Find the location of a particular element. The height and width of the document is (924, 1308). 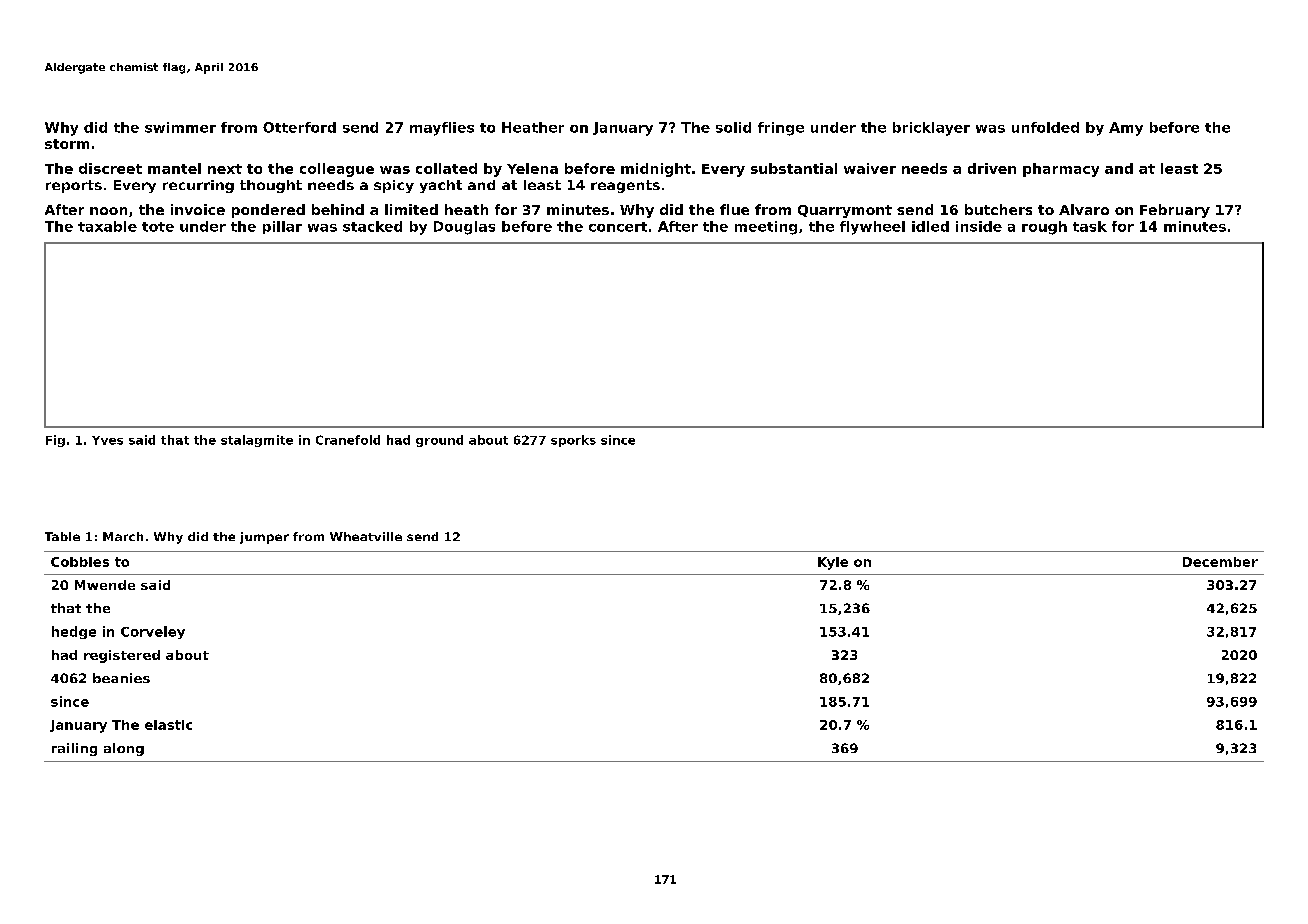

Fig is located at coordinates (55, 441).
